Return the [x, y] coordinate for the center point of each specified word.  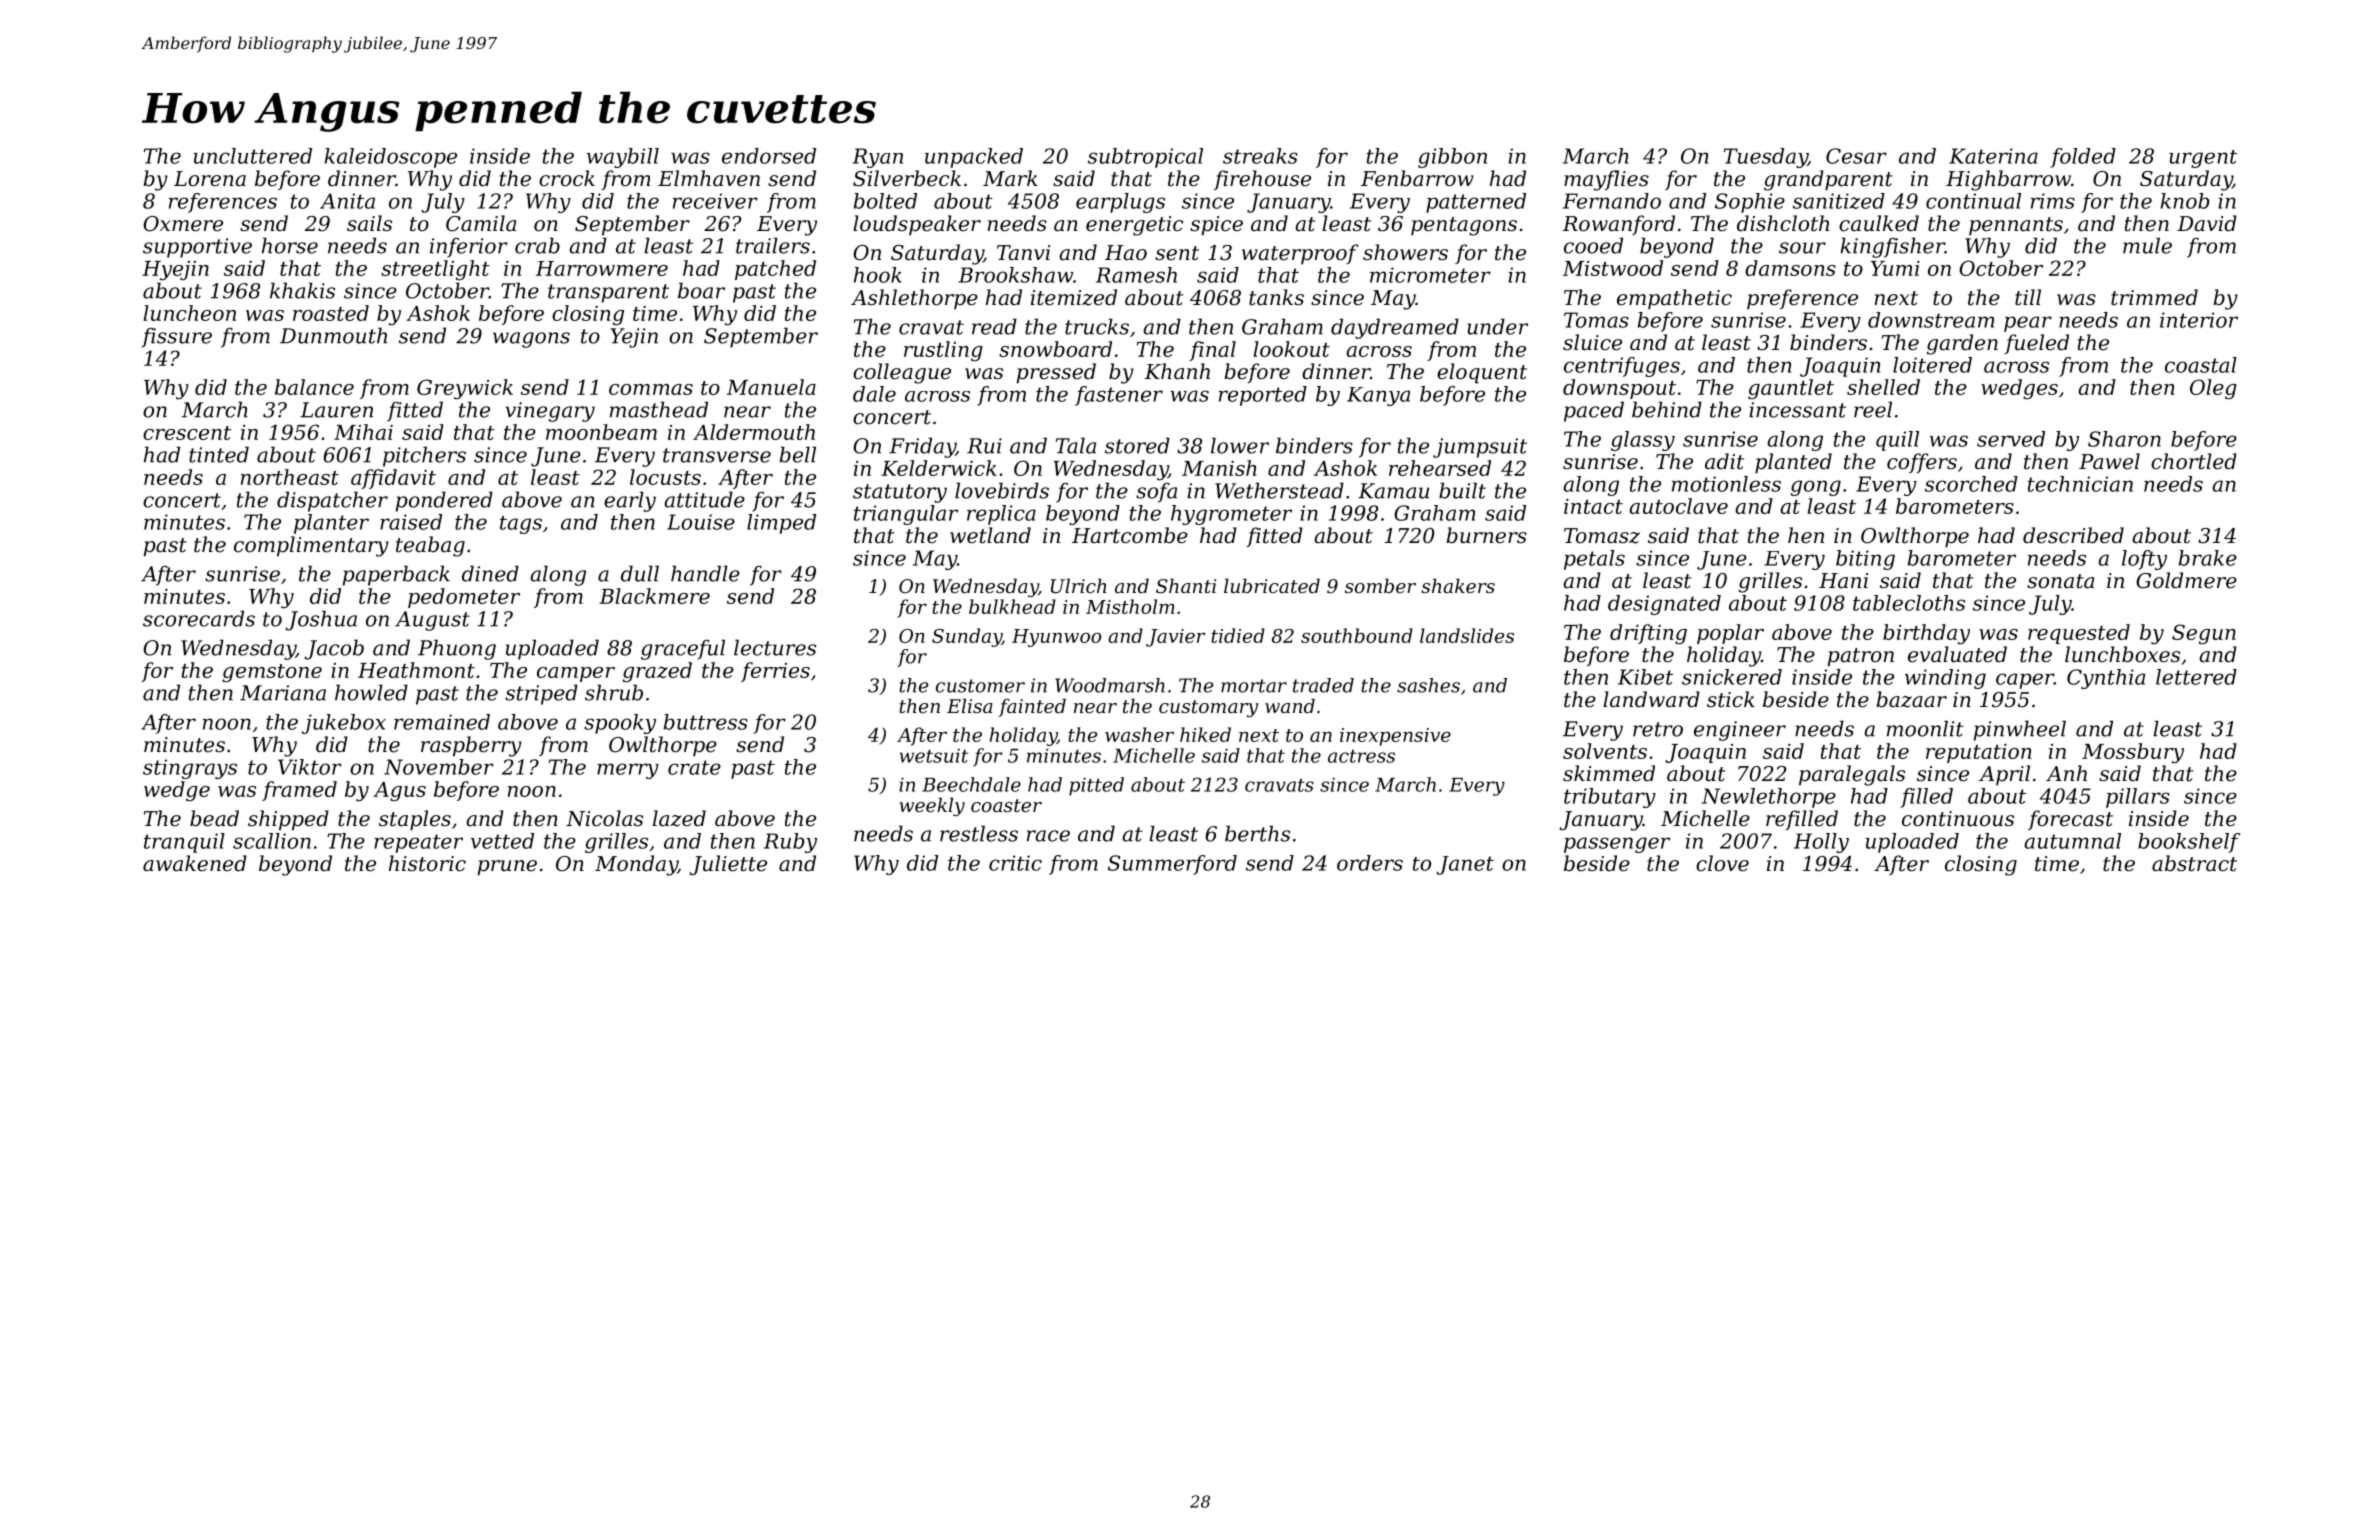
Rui [984, 446]
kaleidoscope [391, 158]
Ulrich [1079, 586]
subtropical [1145, 158]
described [2073, 535]
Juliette [728, 865]
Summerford [1172, 865]
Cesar [1856, 156]
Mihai [363, 432]
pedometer [464, 598]
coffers [1922, 463]
